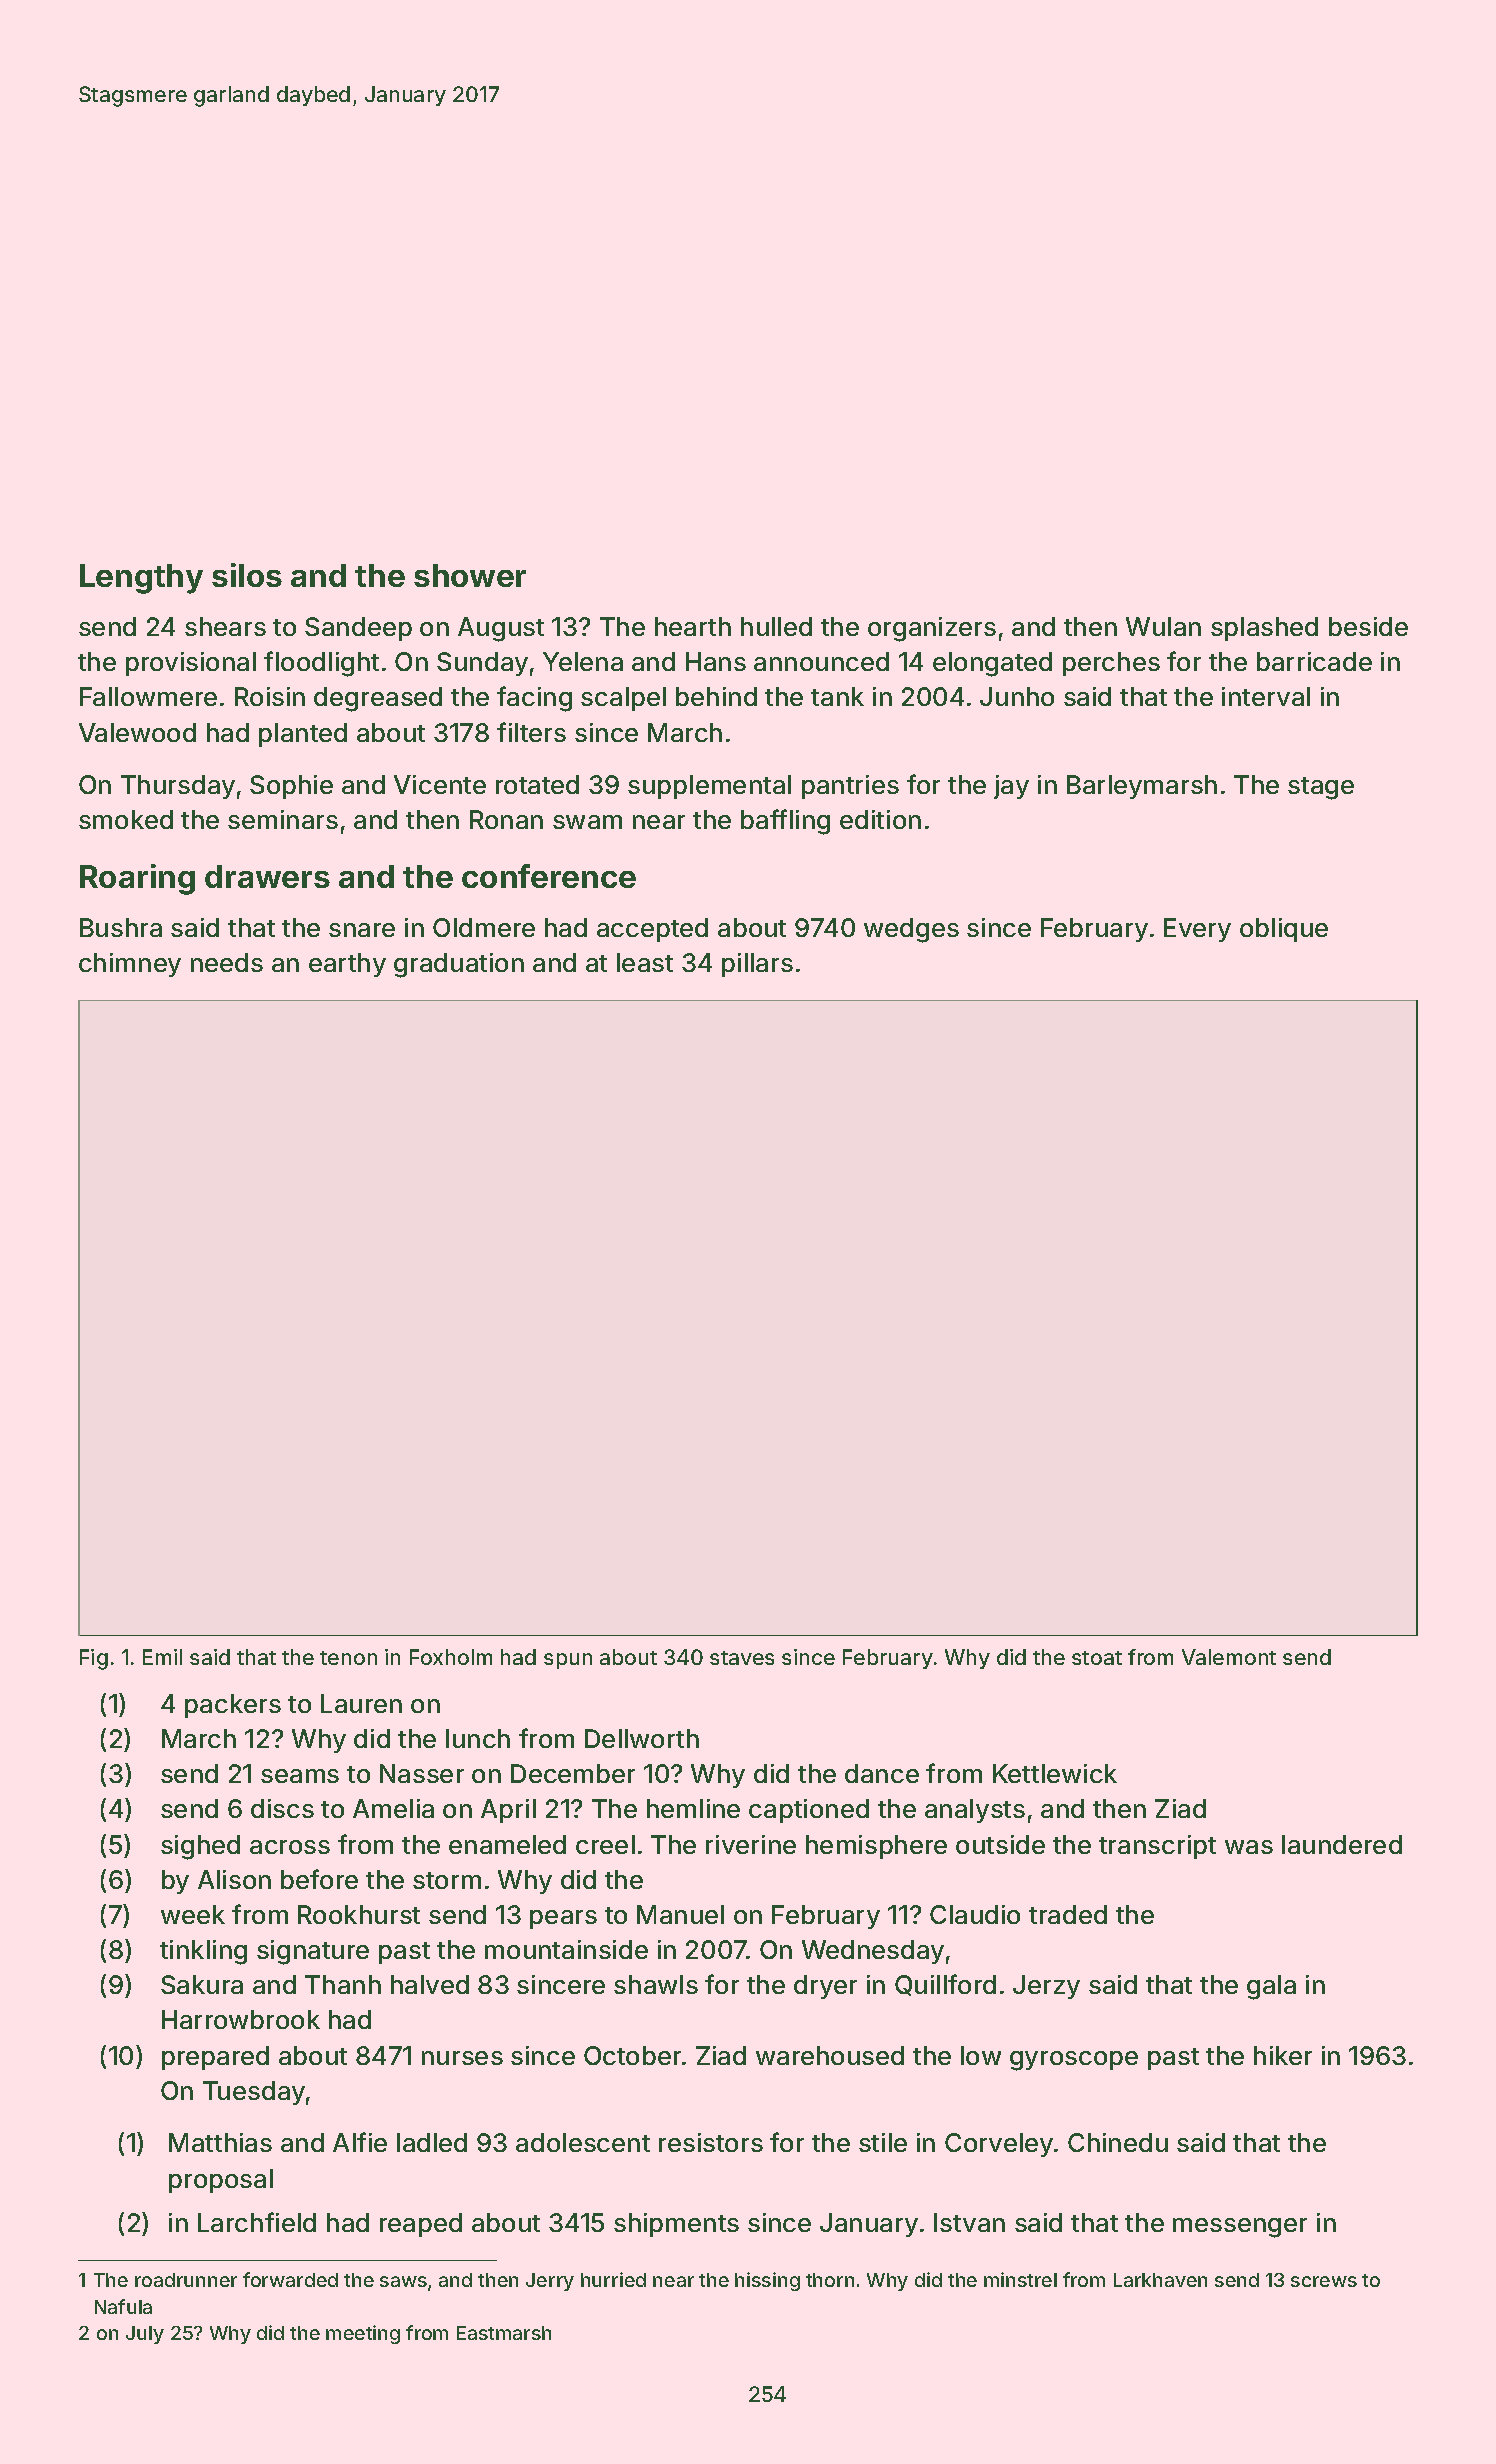  I want to click on ladled, so click(432, 2142).
